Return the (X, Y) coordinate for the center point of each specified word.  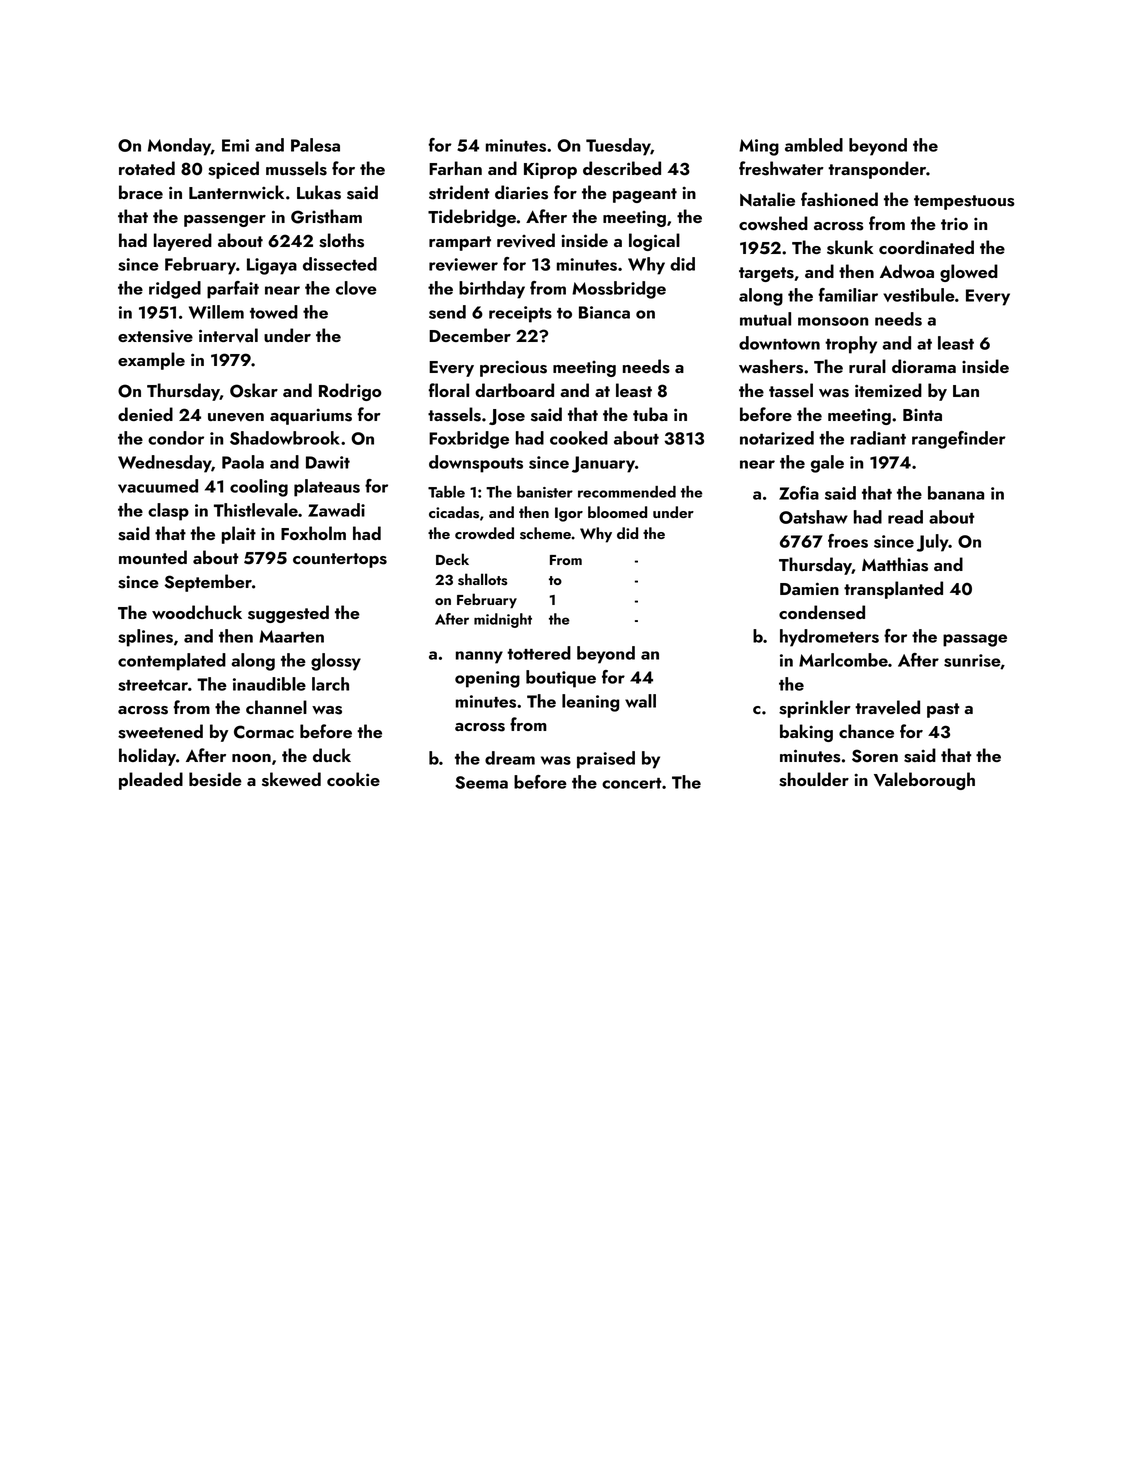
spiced (233, 170)
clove (356, 288)
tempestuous (964, 202)
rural (867, 366)
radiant (878, 438)
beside (215, 779)
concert (632, 783)
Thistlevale (256, 510)
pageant (645, 195)
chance (866, 731)
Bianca (604, 312)
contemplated (172, 662)
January (603, 464)
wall (640, 701)
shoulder (814, 779)
